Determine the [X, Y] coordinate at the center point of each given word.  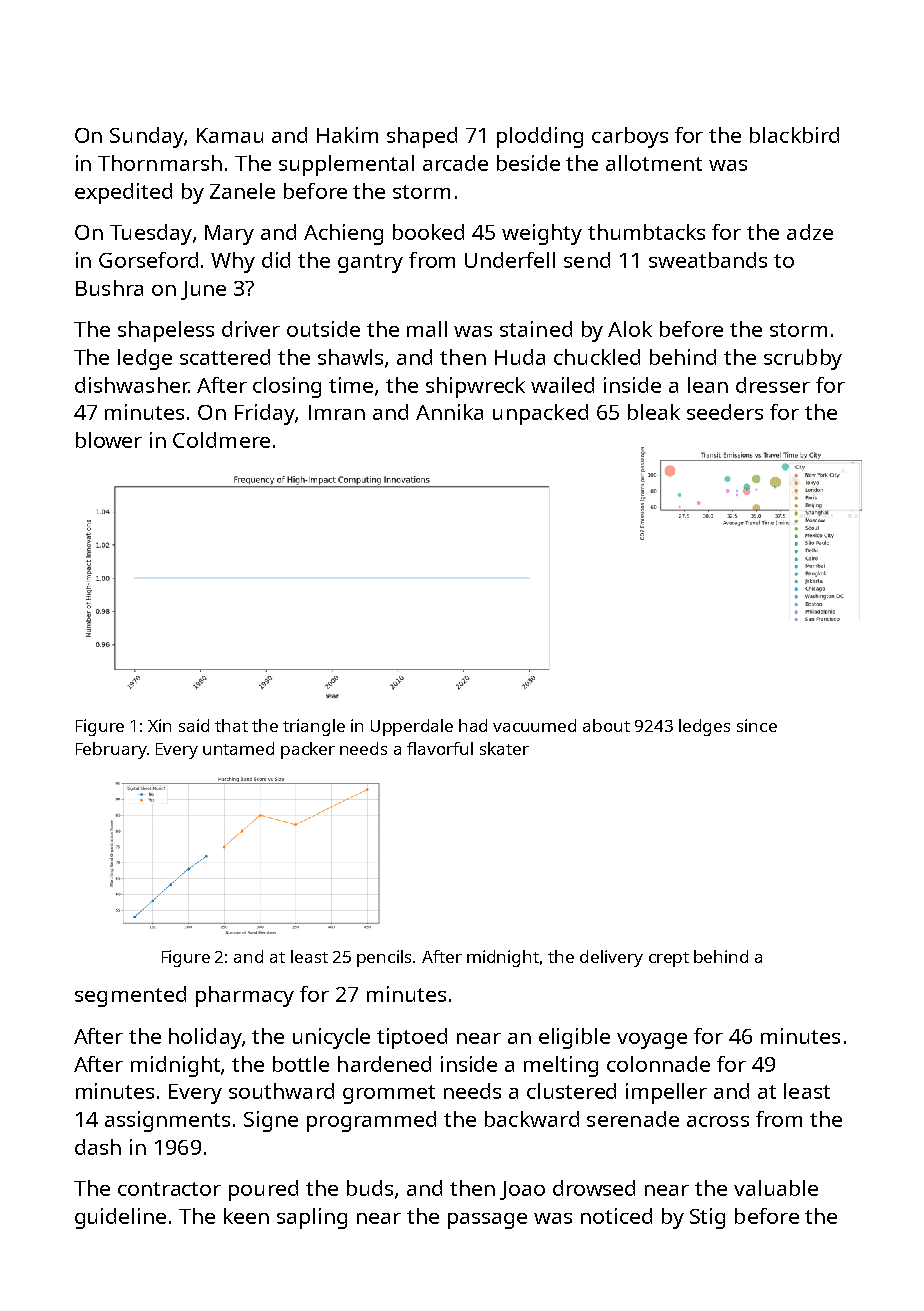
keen [246, 1216]
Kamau [230, 135]
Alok [630, 329]
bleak [654, 412]
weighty [542, 234]
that [231, 725]
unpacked [540, 414]
